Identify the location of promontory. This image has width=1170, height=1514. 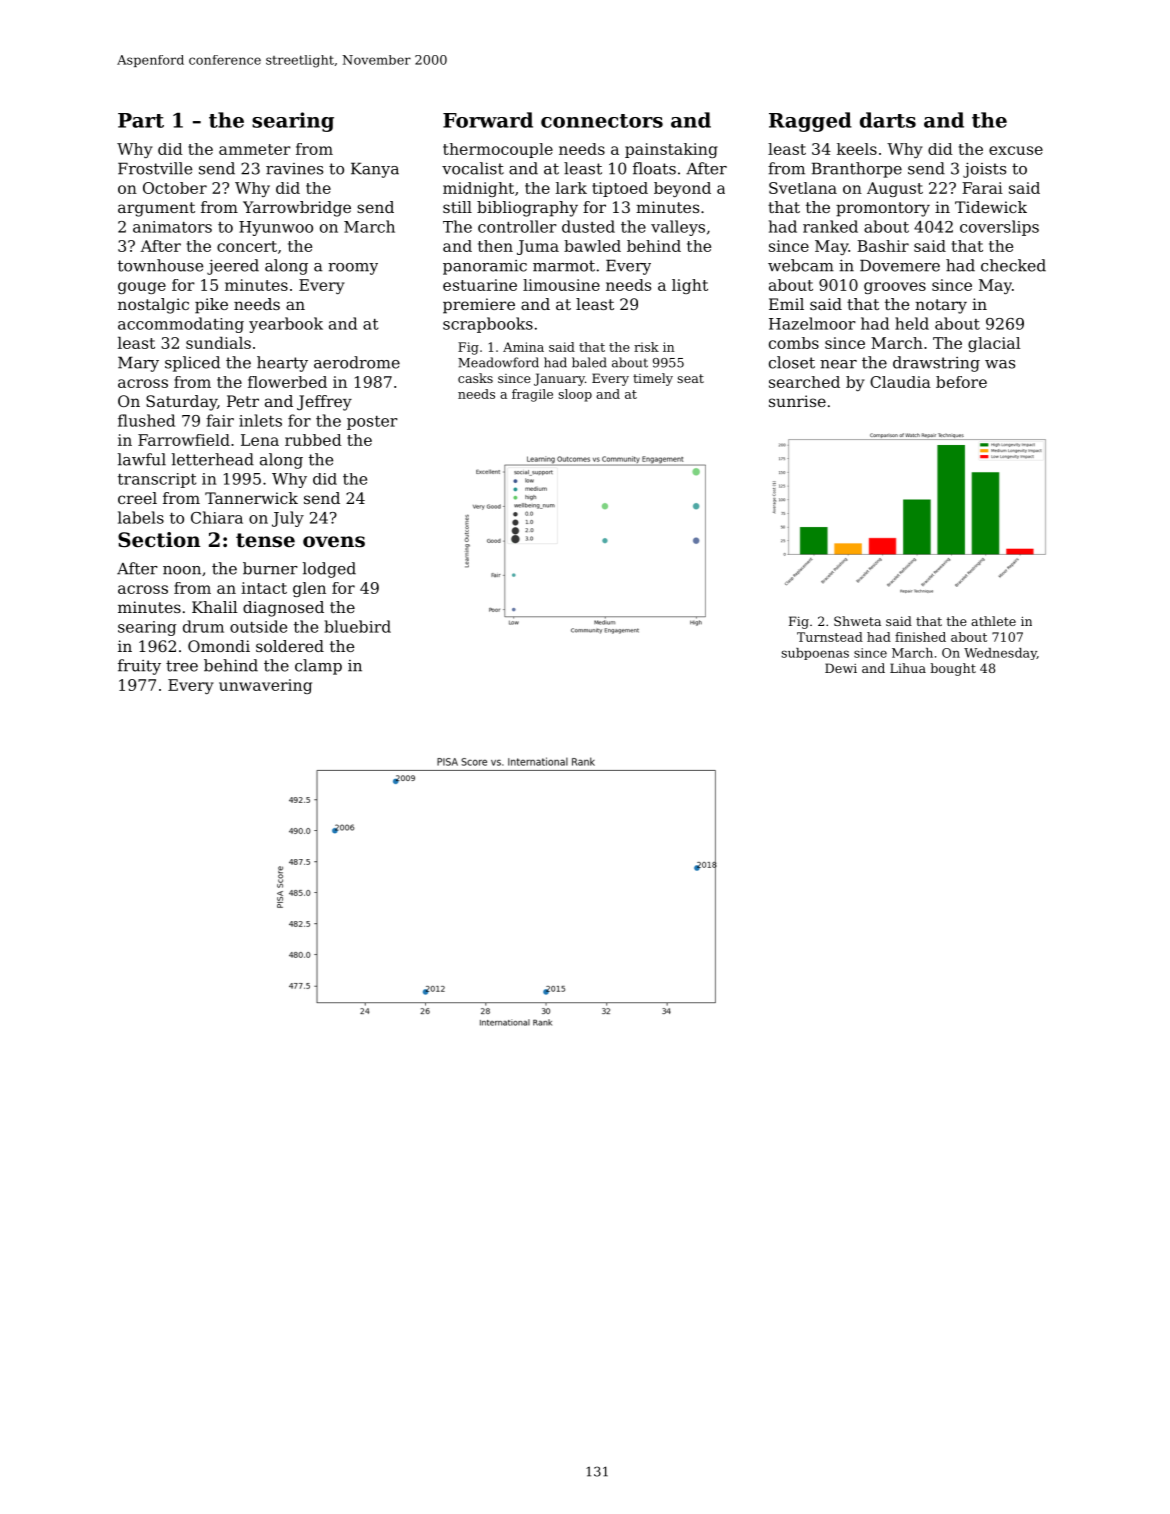
(883, 209).
